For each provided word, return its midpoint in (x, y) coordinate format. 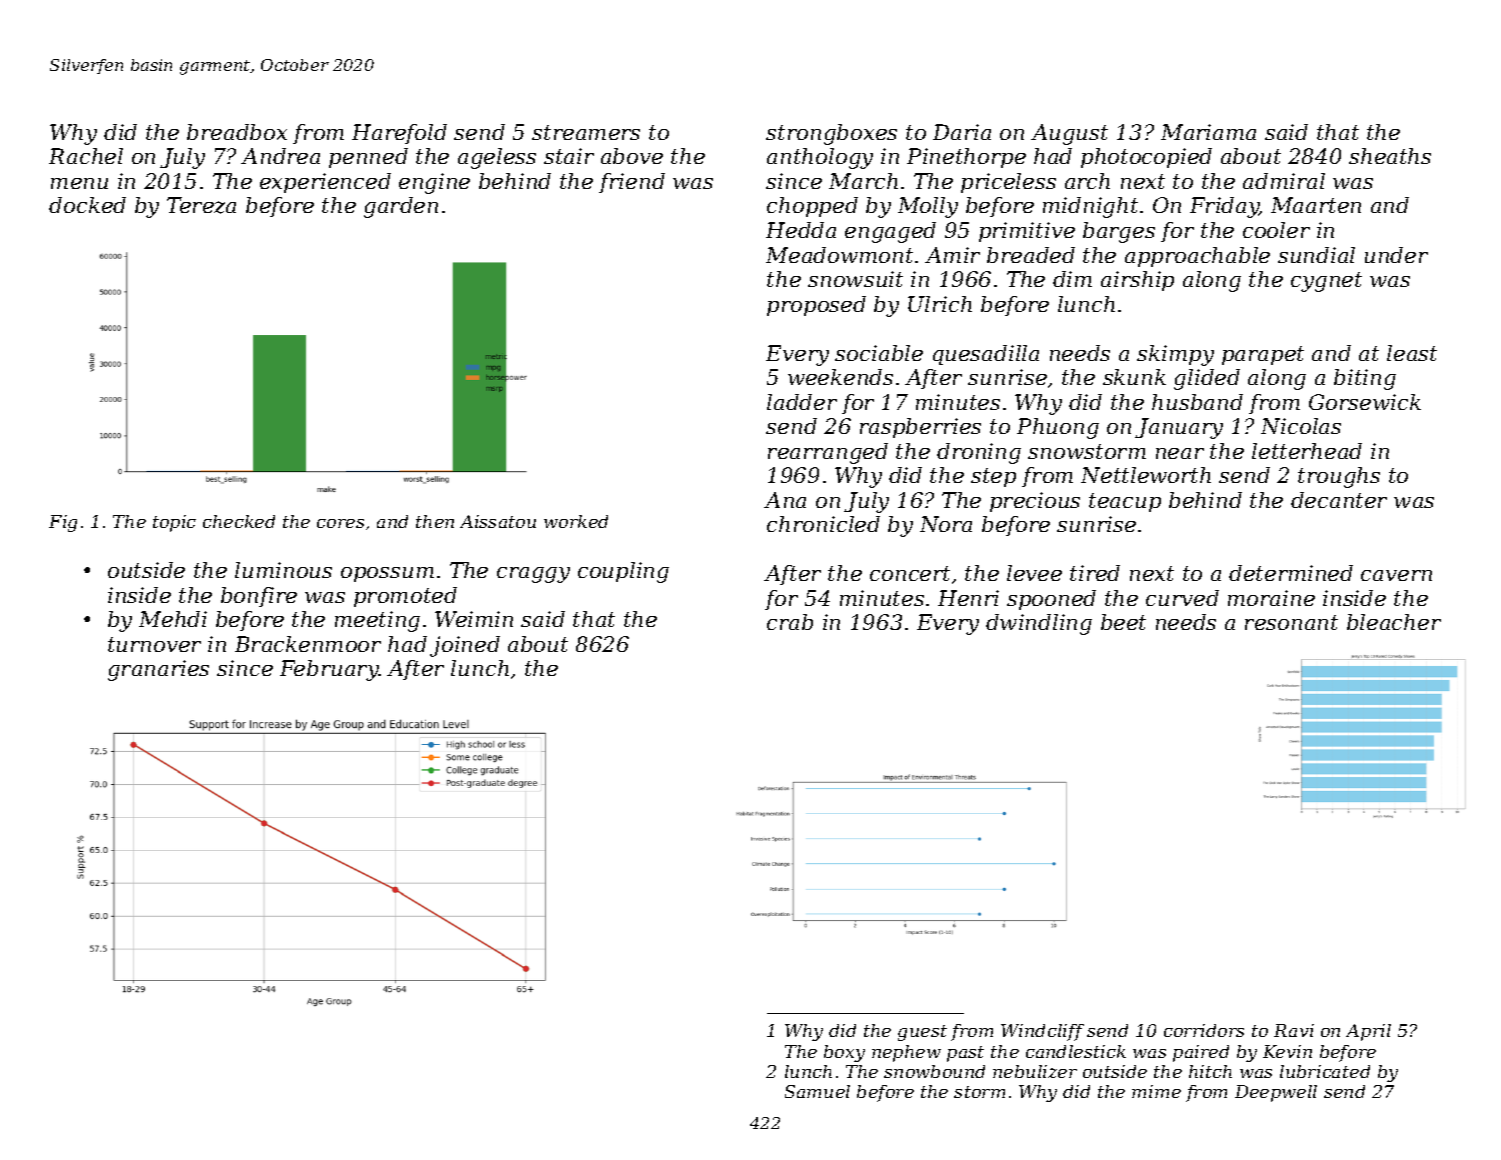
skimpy (1175, 355)
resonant (1291, 622)
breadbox (237, 132)
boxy (844, 1053)
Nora (946, 524)
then (435, 521)
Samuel (817, 1091)
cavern (1396, 575)
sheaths (1390, 156)
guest (922, 1033)
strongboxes (831, 134)
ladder (802, 402)
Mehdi (173, 619)
